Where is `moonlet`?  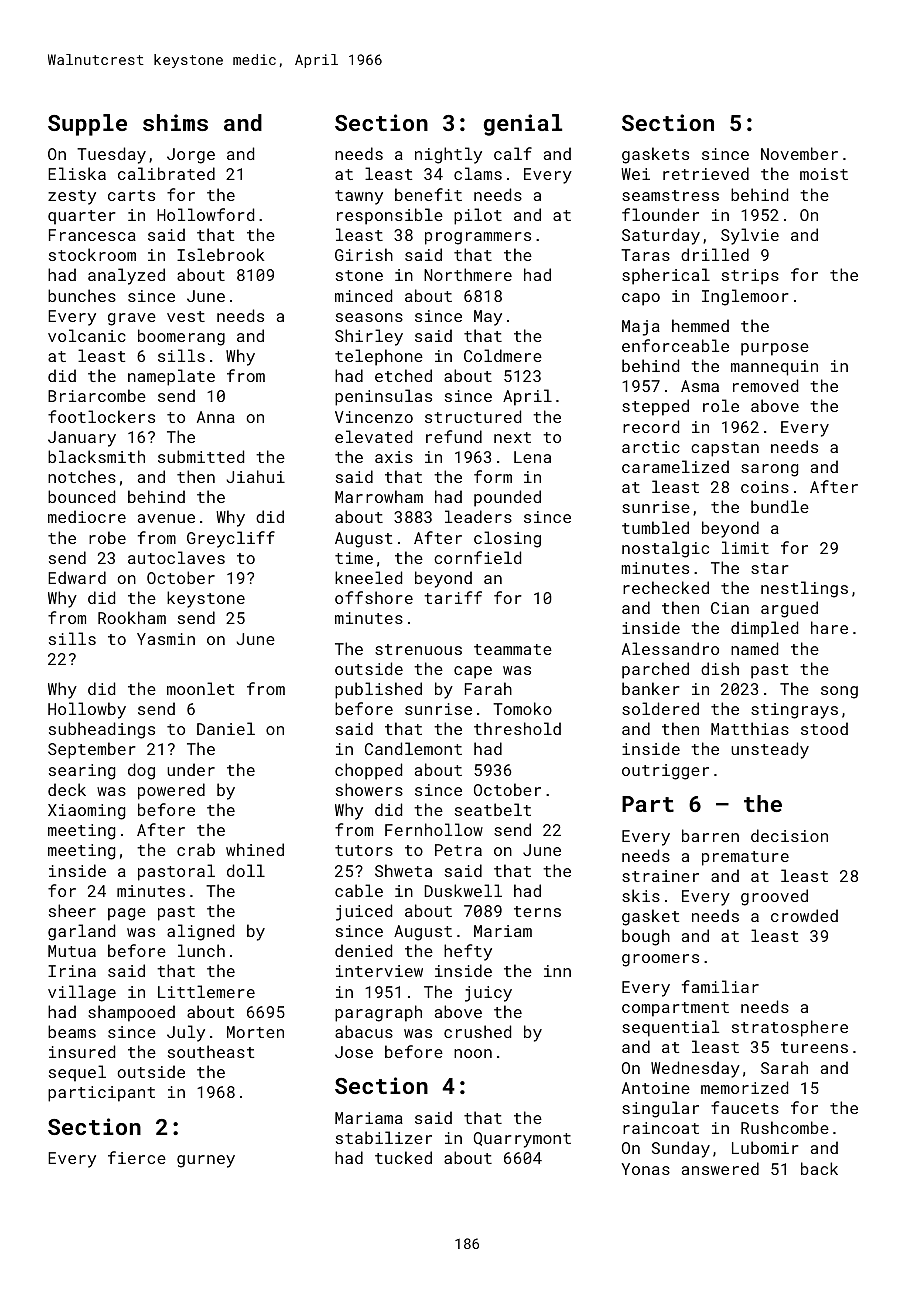
moonlet is located at coordinates (200, 688).
